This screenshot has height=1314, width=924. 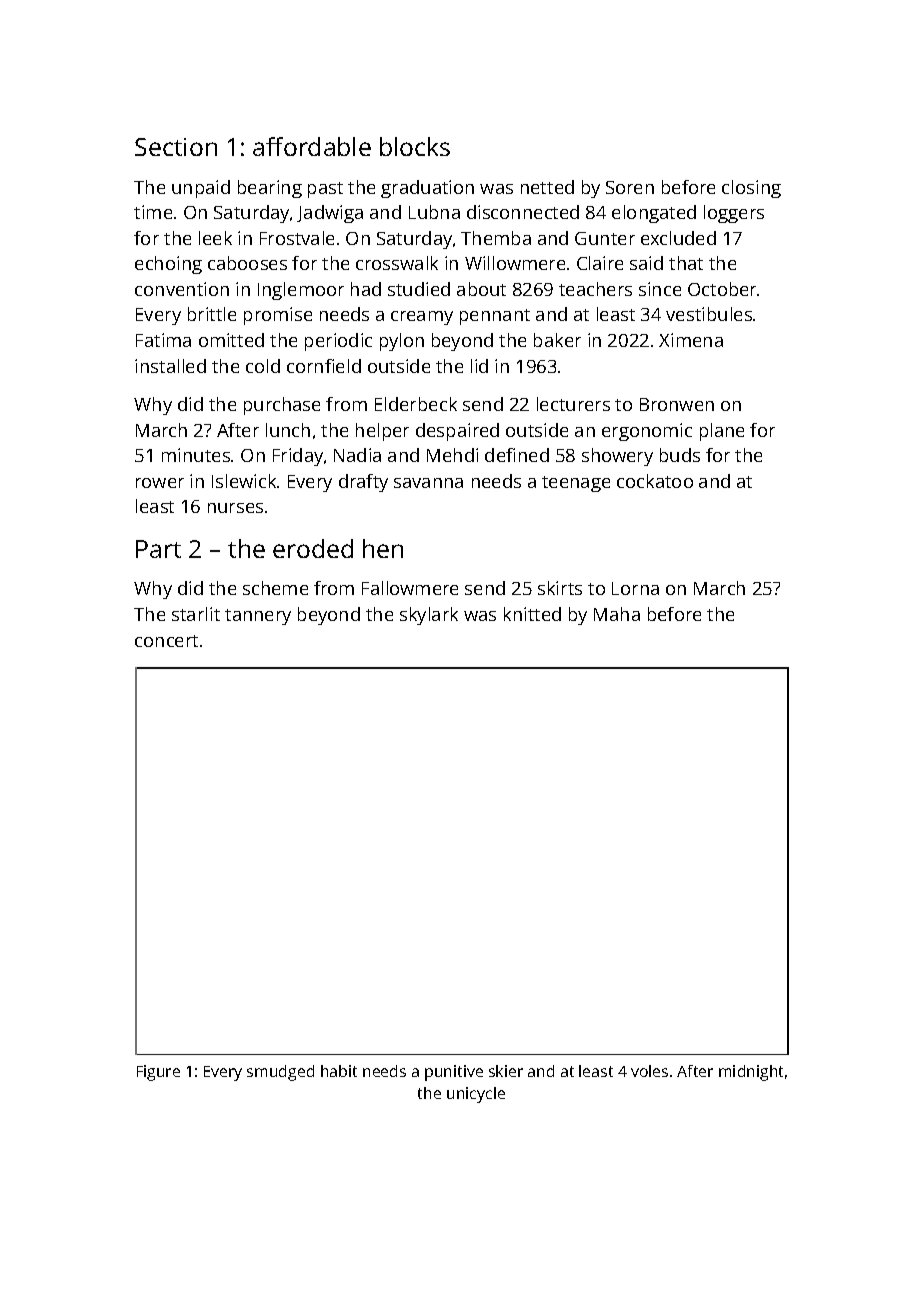 What do you see at coordinates (476, 1095) in the screenshot?
I see `unicycle` at bounding box center [476, 1095].
